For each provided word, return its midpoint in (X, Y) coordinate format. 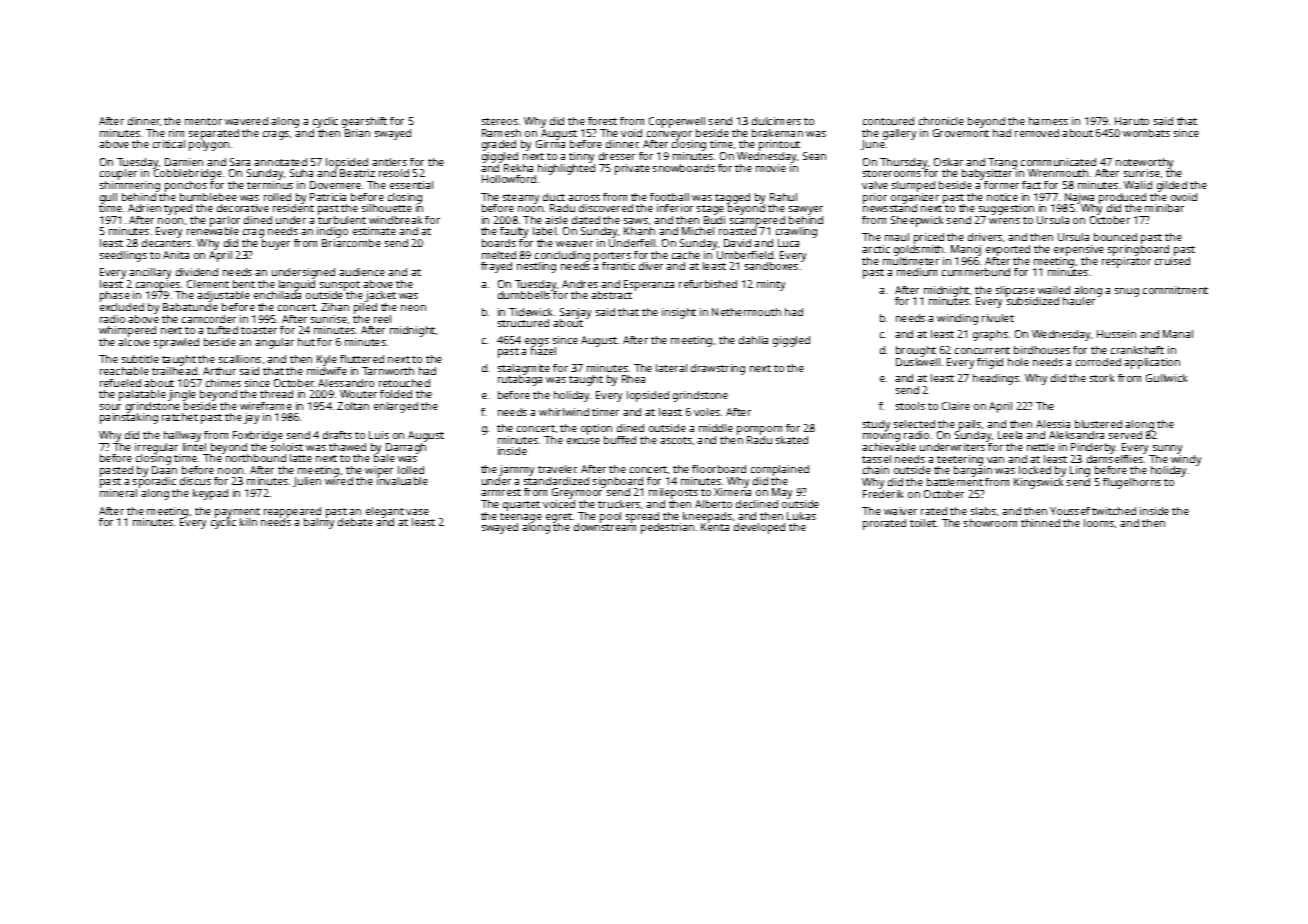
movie (771, 168)
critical (169, 144)
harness (1048, 121)
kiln (248, 522)
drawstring (718, 369)
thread (276, 394)
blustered (1098, 424)
